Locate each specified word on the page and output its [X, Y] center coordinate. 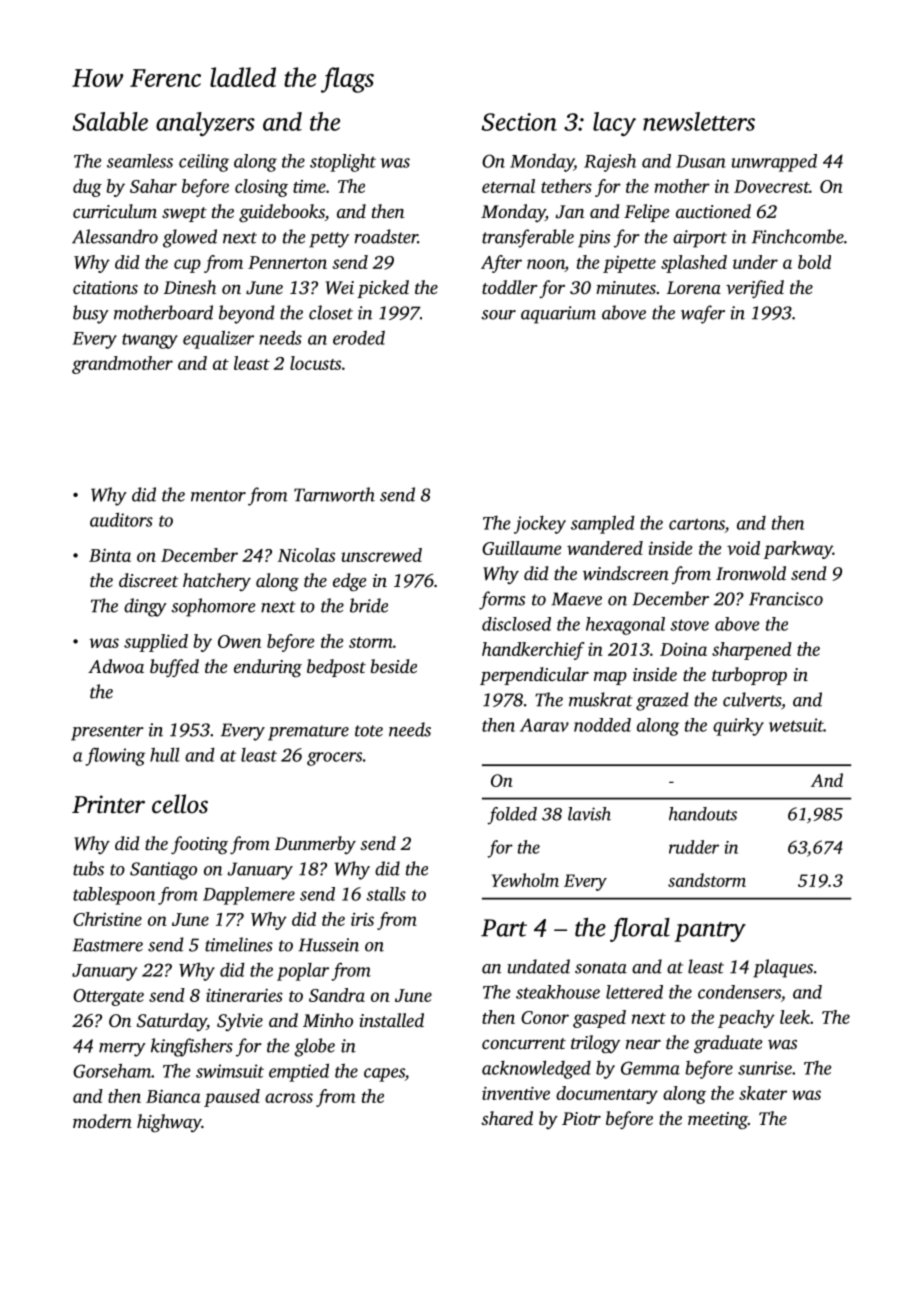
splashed [694, 264]
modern [102, 1121]
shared [507, 1118]
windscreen [626, 573]
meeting [718, 1120]
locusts [315, 363]
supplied [156, 643]
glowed [190, 238]
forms [502, 600]
